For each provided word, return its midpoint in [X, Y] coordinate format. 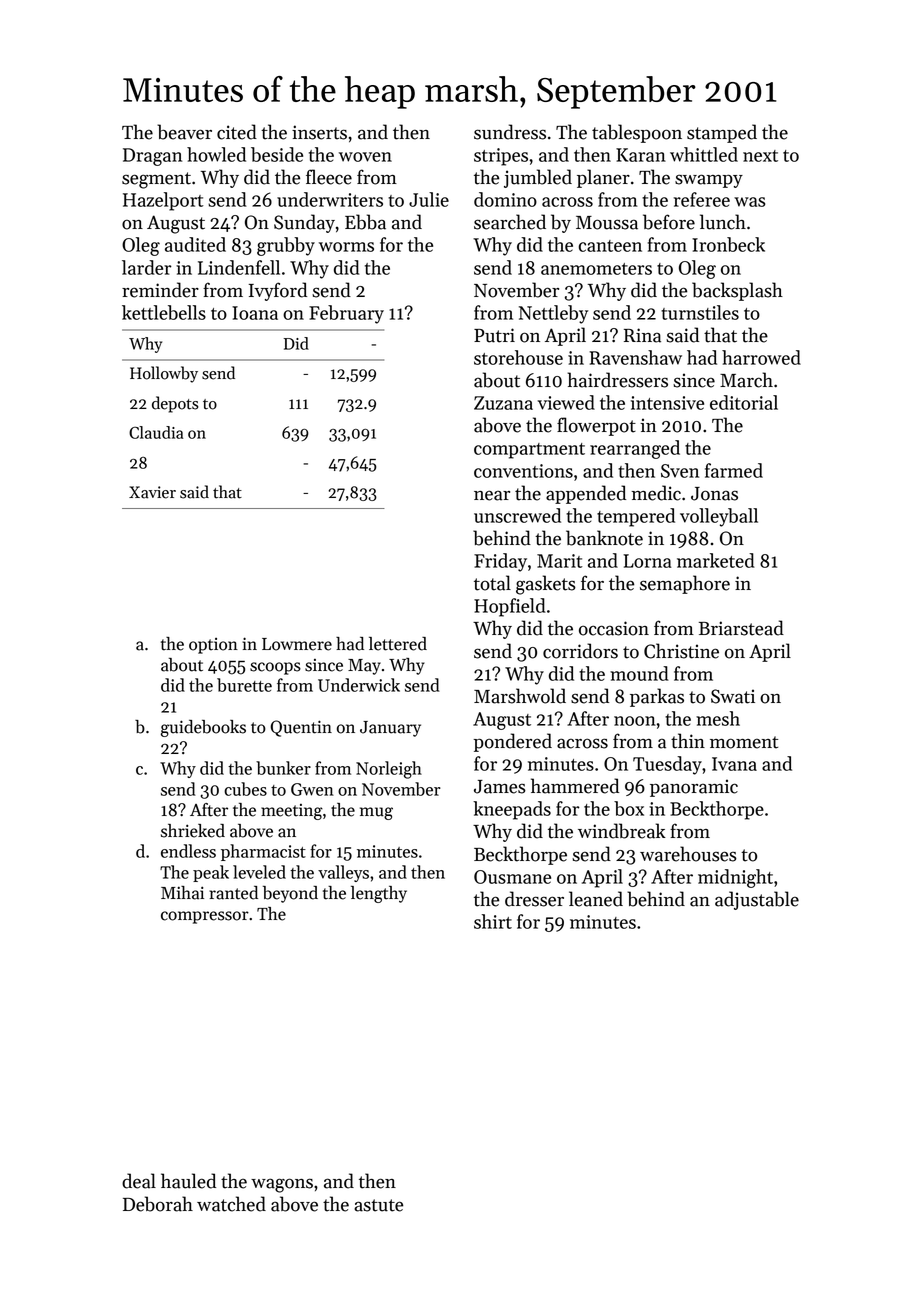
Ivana [734, 764]
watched [231, 1204]
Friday [500, 562]
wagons [282, 1185]
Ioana [255, 313]
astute [378, 1205]
